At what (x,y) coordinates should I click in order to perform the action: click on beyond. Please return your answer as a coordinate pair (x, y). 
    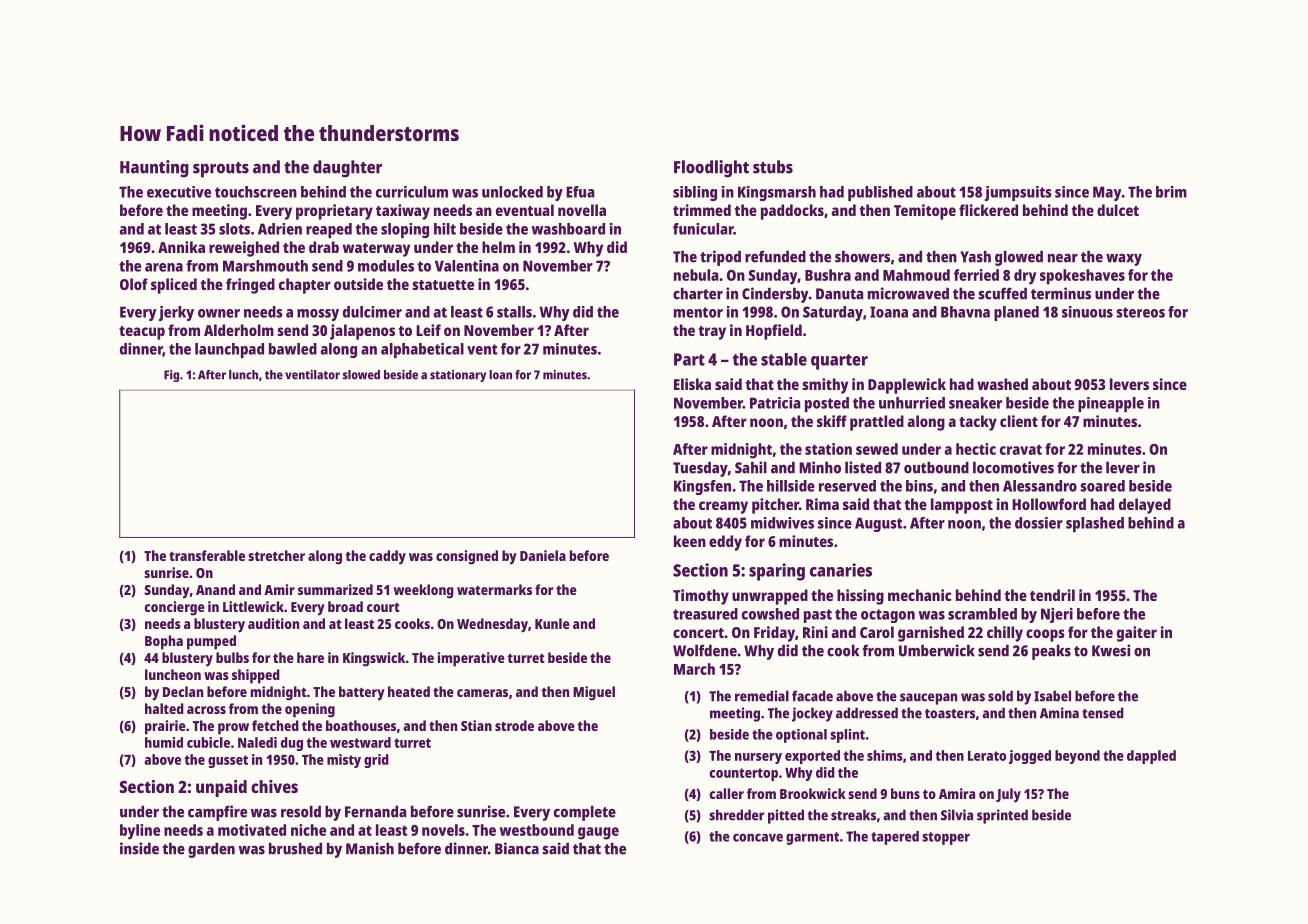
    Looking at the image, I should click on (1077, 757).
